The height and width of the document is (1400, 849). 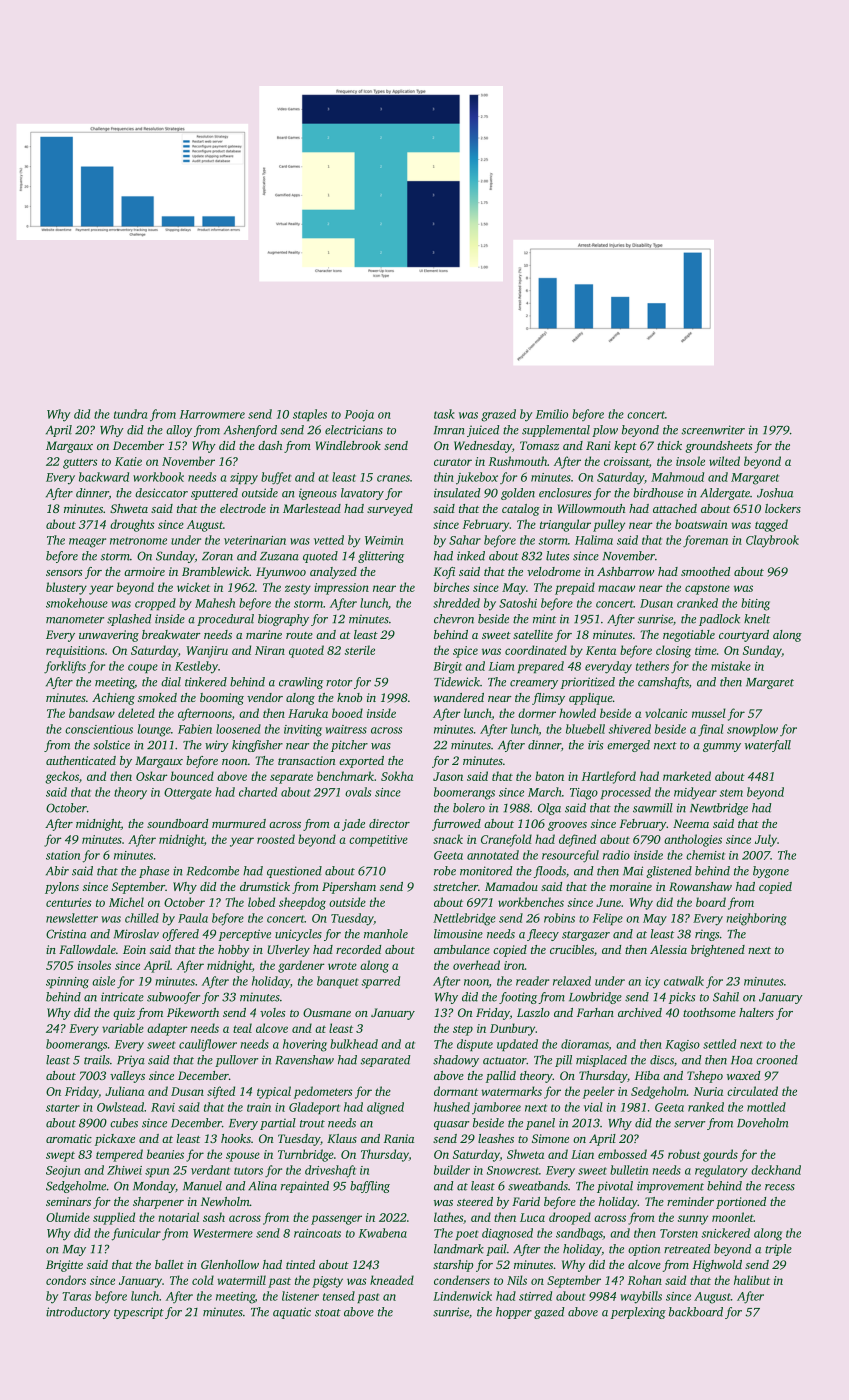 What do you see at coordinates (644, 1250) in the document?
I see `option` at bounding box center [644, 1250].
